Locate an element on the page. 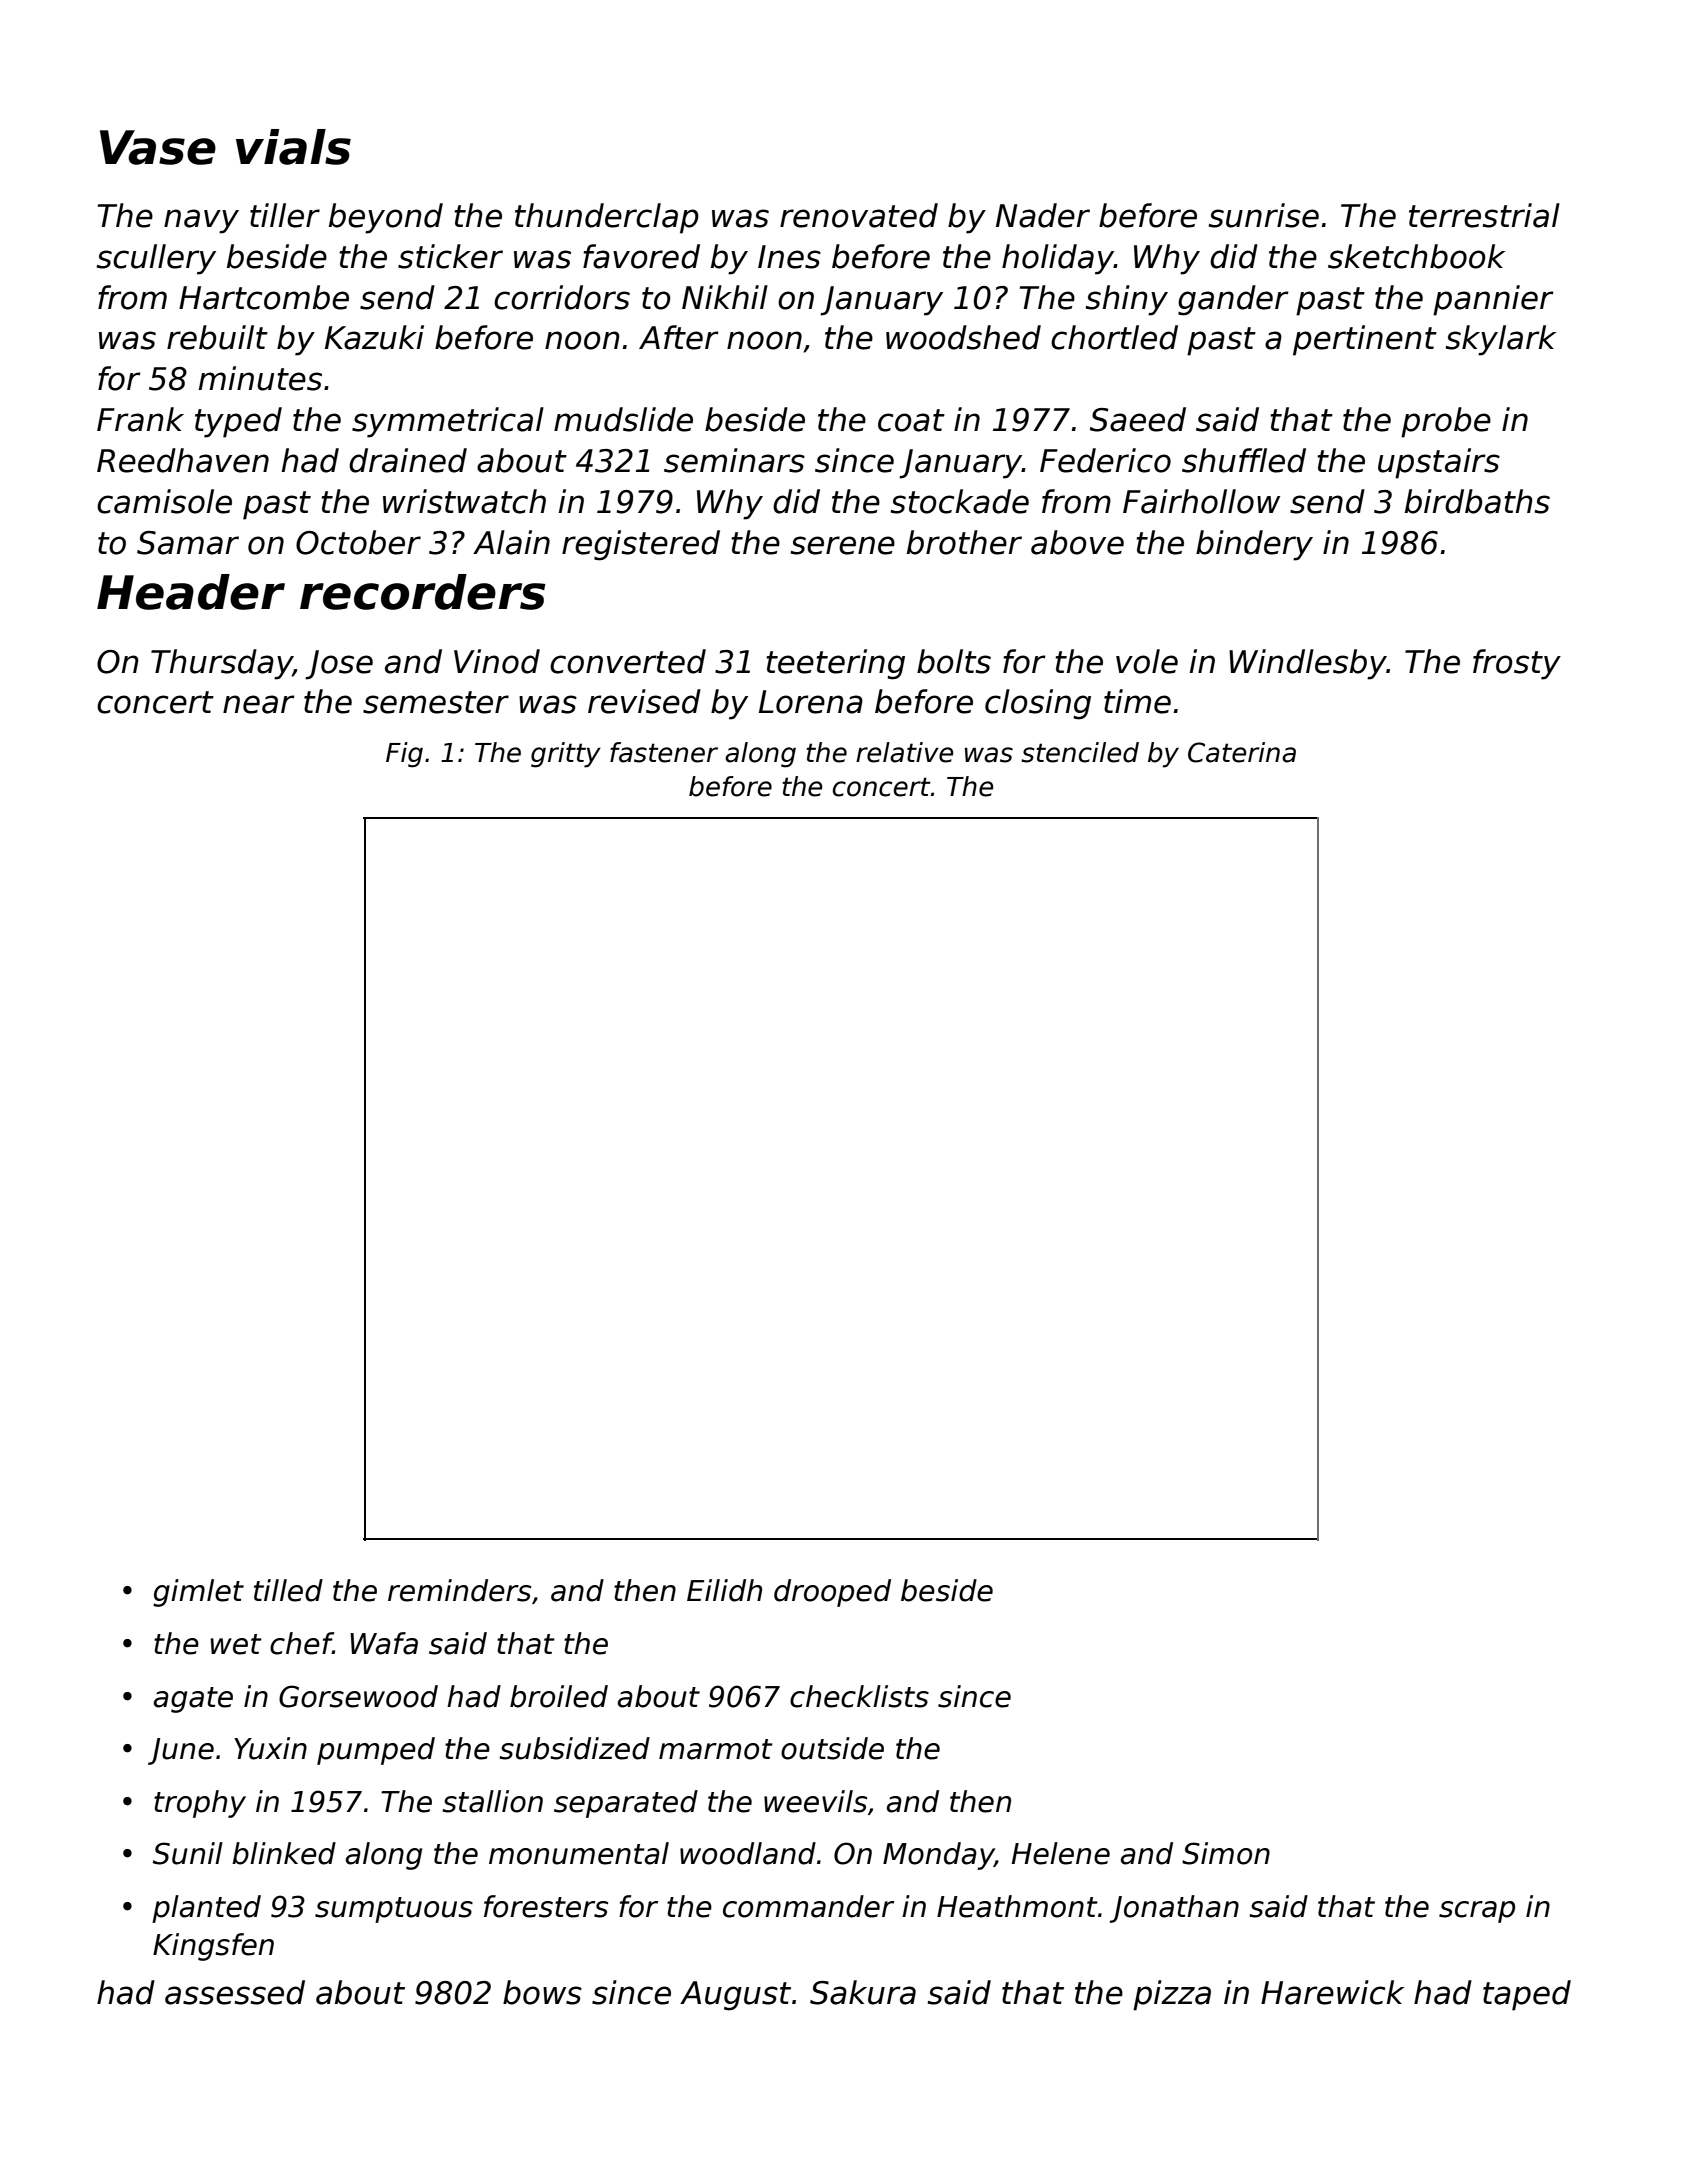  closing is located at coordinates (1038, 704).
